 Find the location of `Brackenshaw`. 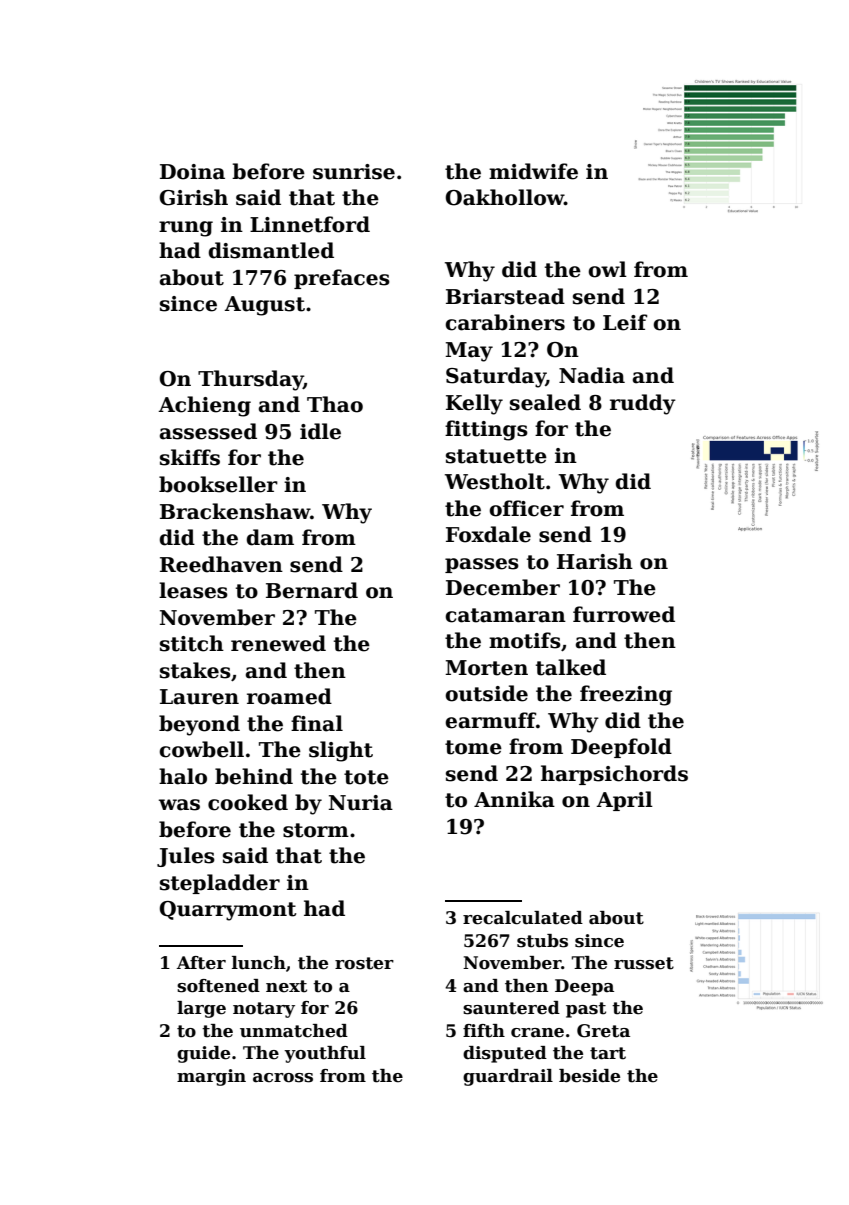

Brackenshaw is located at coordinates (235, 511).
